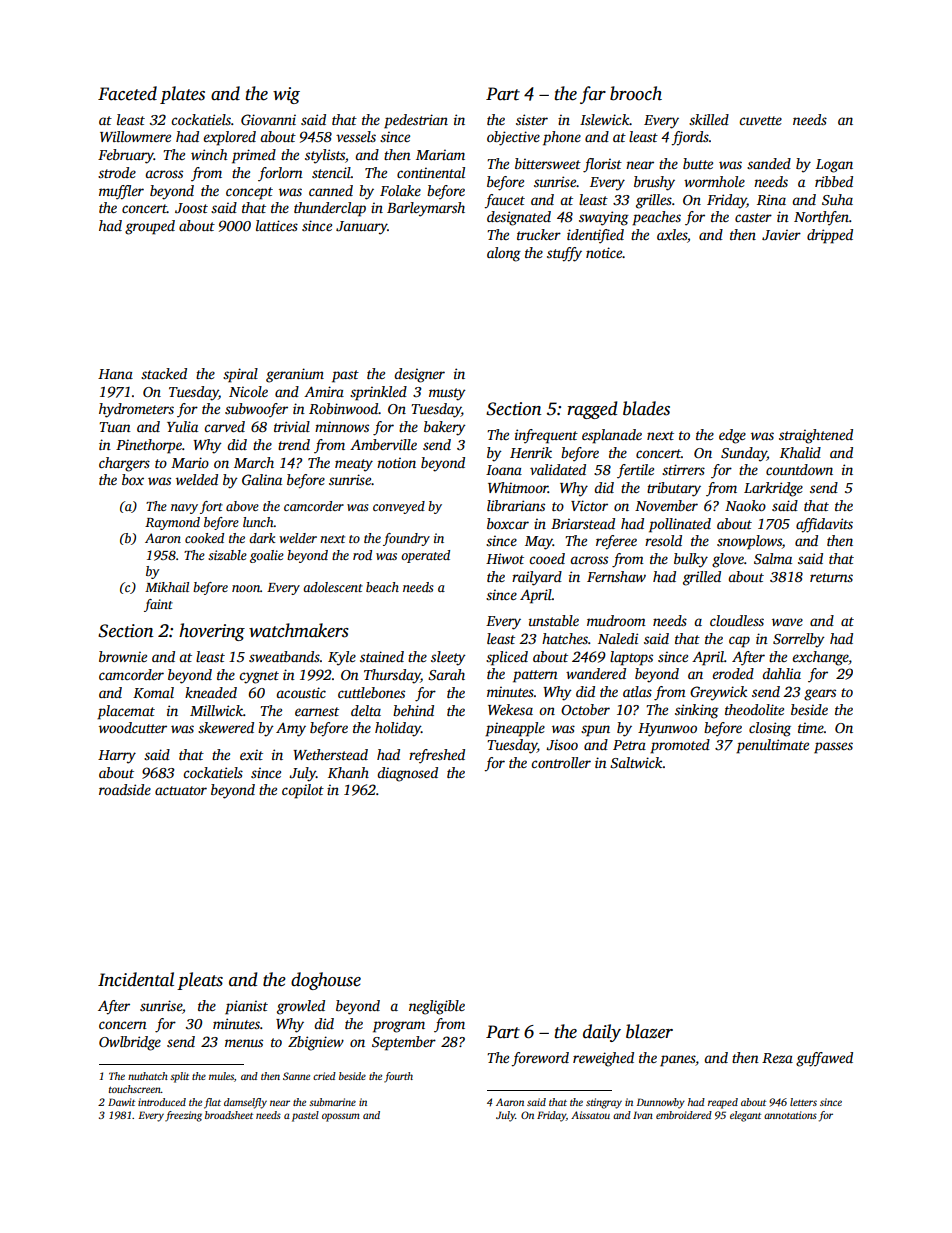 The height and width of the image is (1233, 952). Describe the element at coordinates (667, 730) in the image. I see `Hyunwoo` at that location.
